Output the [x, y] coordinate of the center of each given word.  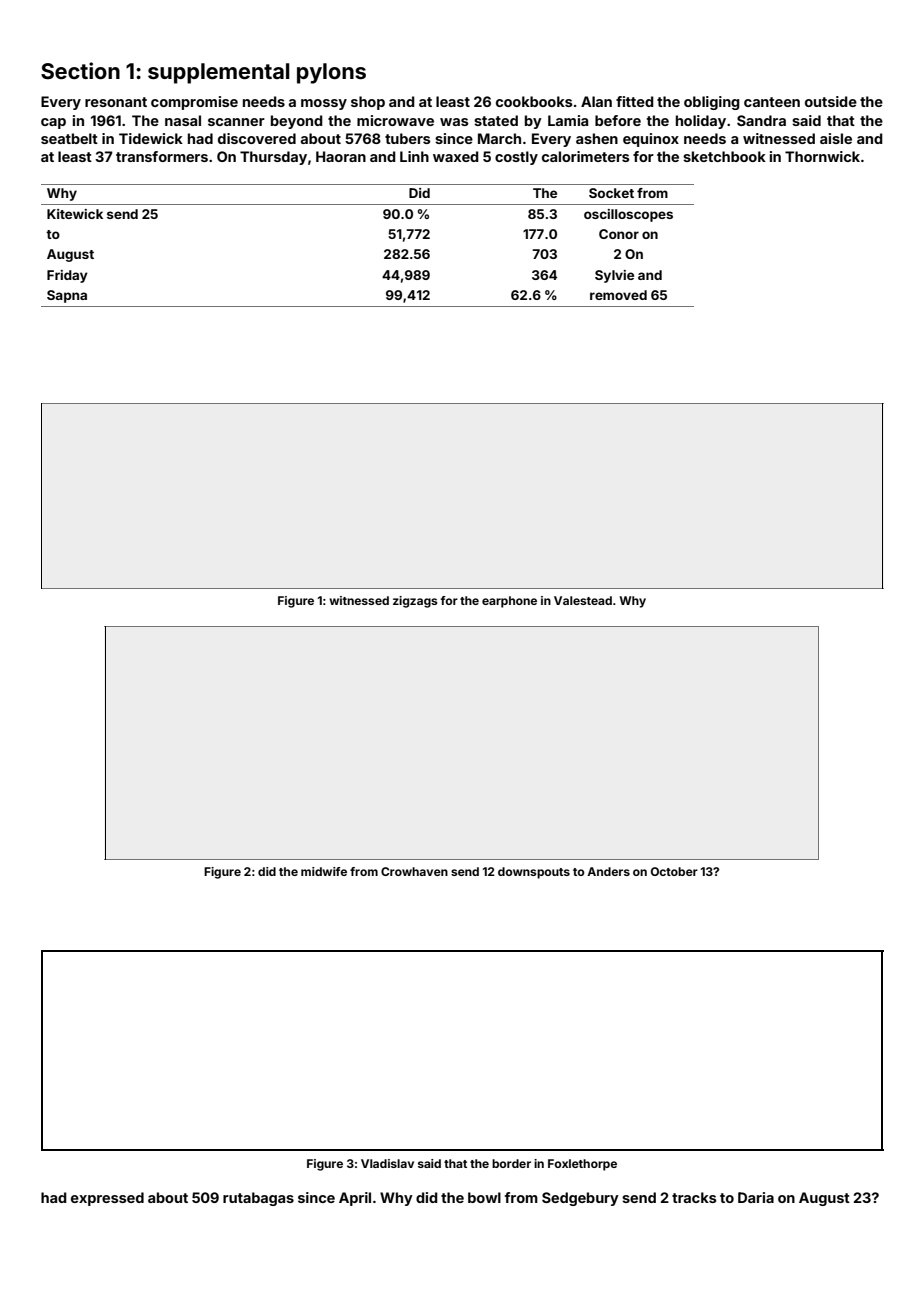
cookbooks [534, 101]
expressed [107, 1199]
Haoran [341, 156]
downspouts [534, 873]
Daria [756, 1197]
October [674, 871]
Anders [608, 871]
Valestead [583, 600]
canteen [772, 102]
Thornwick [822, 156]
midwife [324, 871]
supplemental [219, 73]
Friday [67, 276]
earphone [509, 602]
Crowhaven [414, 871]
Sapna [67, 296]
